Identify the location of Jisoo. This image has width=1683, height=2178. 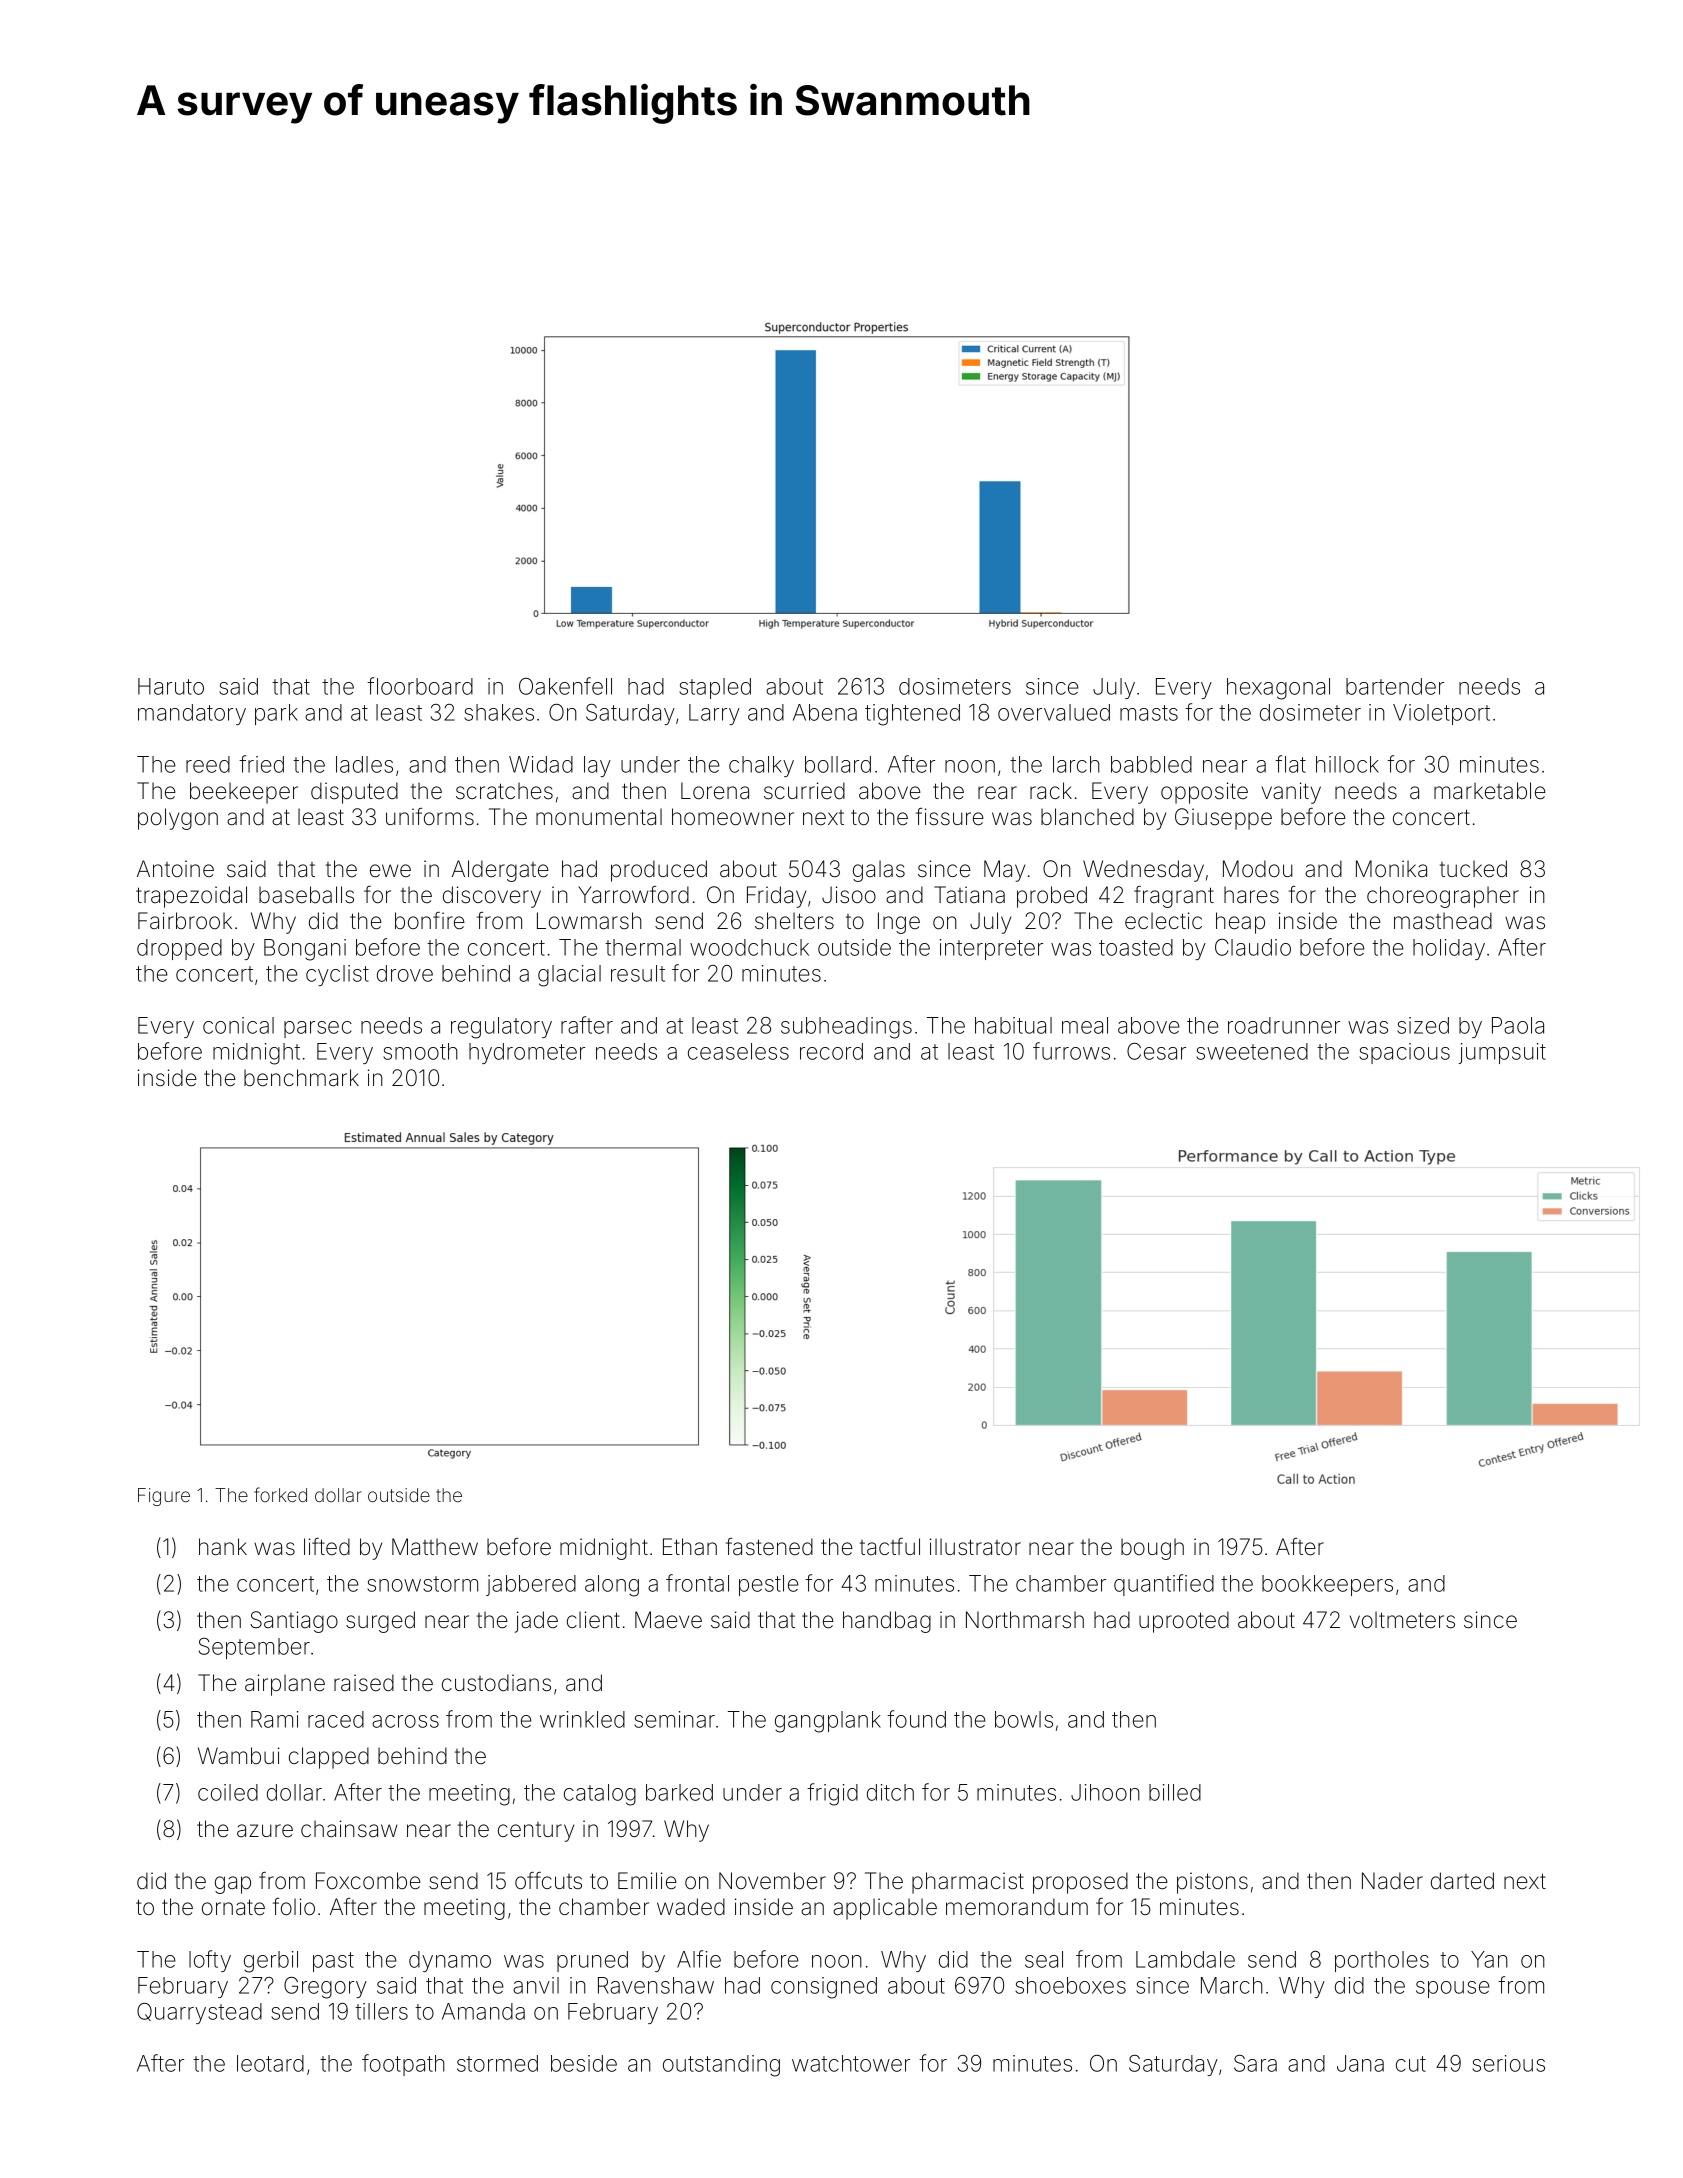
(849, 895).
